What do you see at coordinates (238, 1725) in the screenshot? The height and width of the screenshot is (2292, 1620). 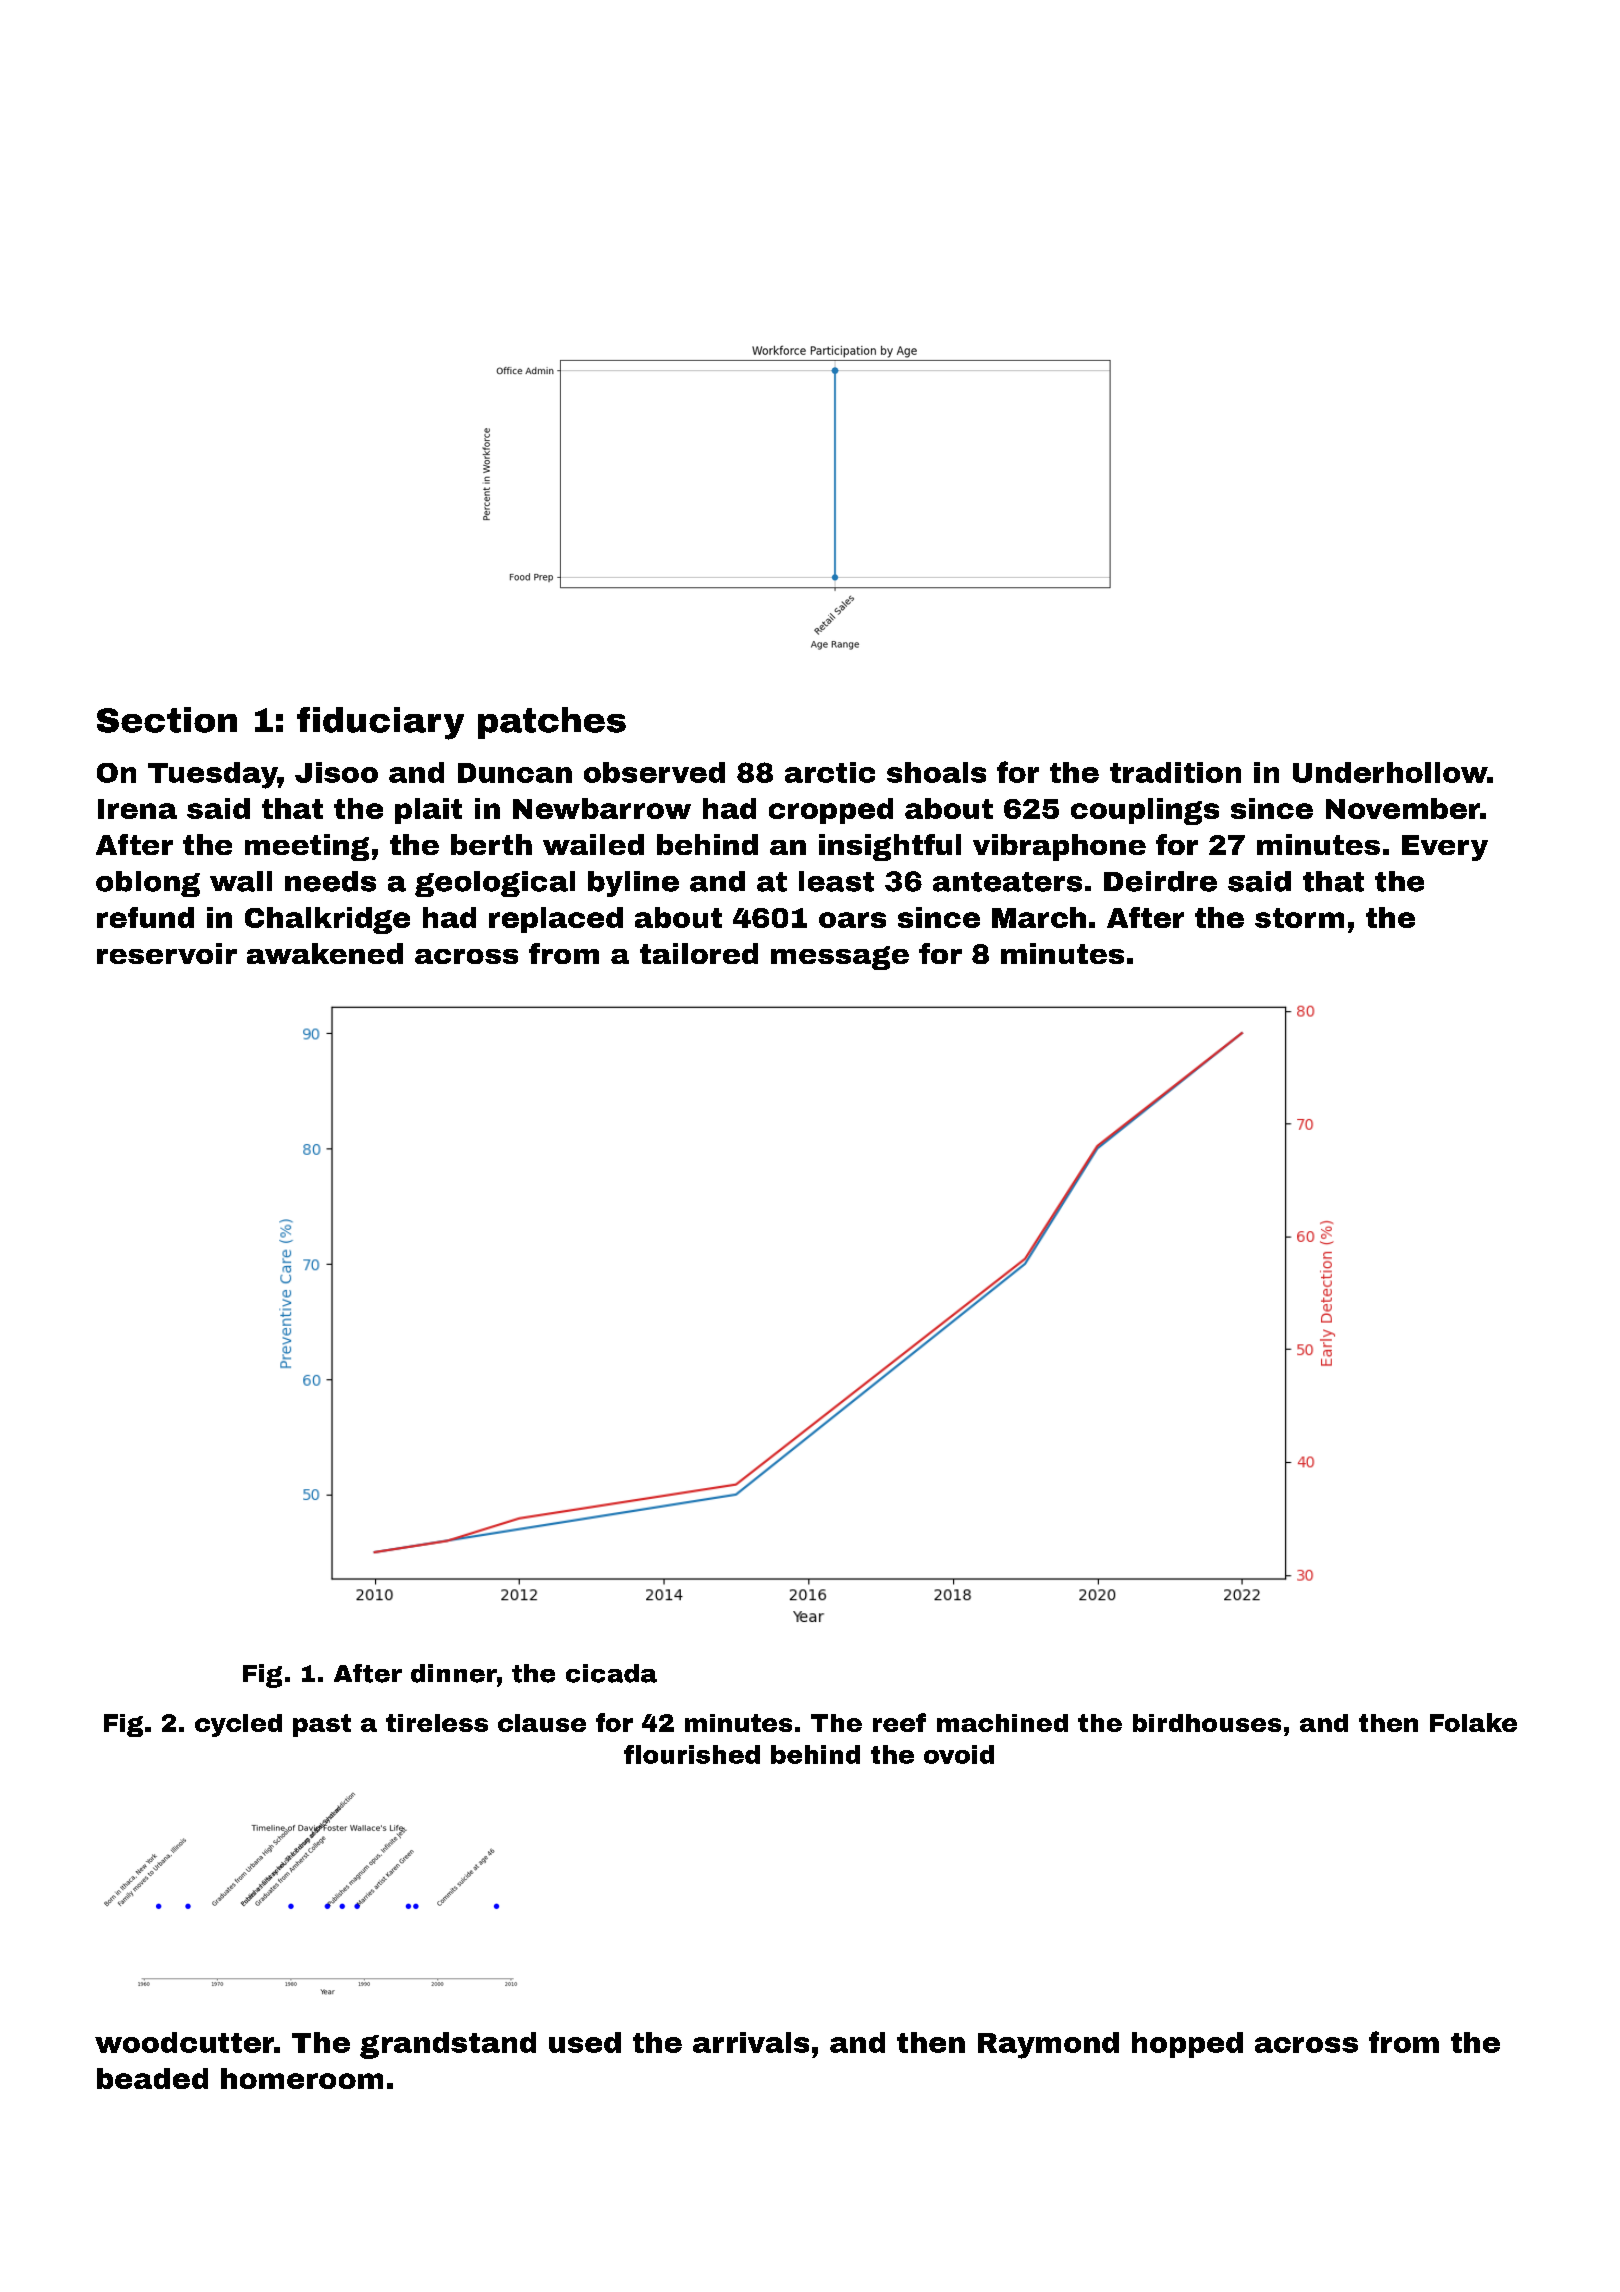 I see `cycled` at bounding box center [238, 1725].
